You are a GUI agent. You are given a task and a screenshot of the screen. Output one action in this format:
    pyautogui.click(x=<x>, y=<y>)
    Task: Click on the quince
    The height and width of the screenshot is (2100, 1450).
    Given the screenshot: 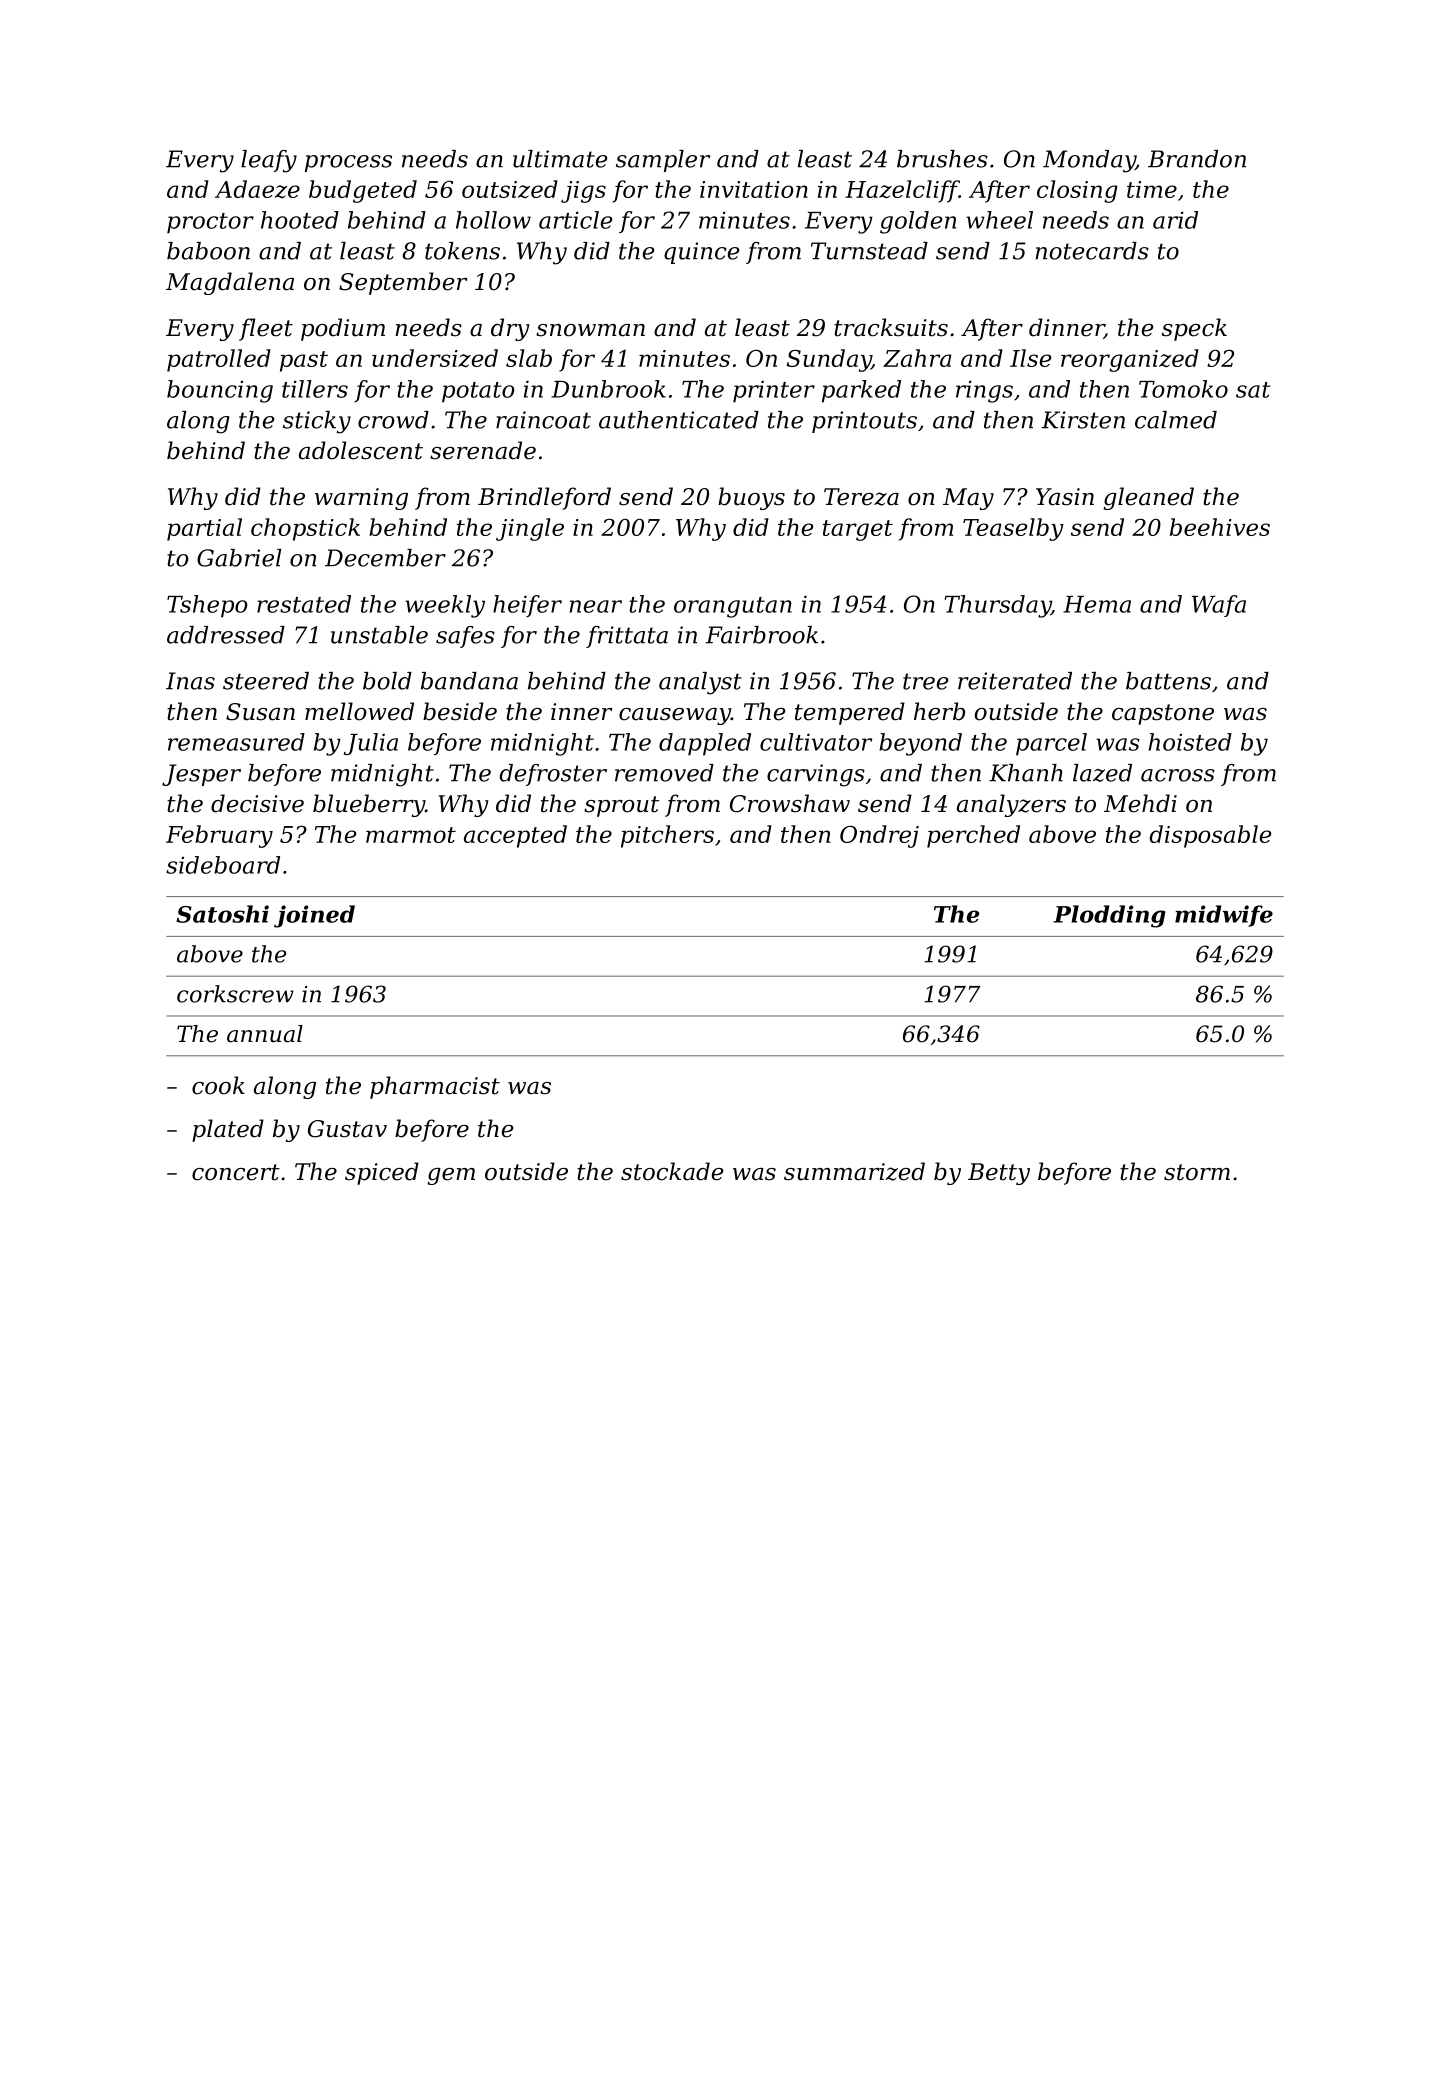 What is the action you would take?
    pyautogui.click(x=701, y=253)
